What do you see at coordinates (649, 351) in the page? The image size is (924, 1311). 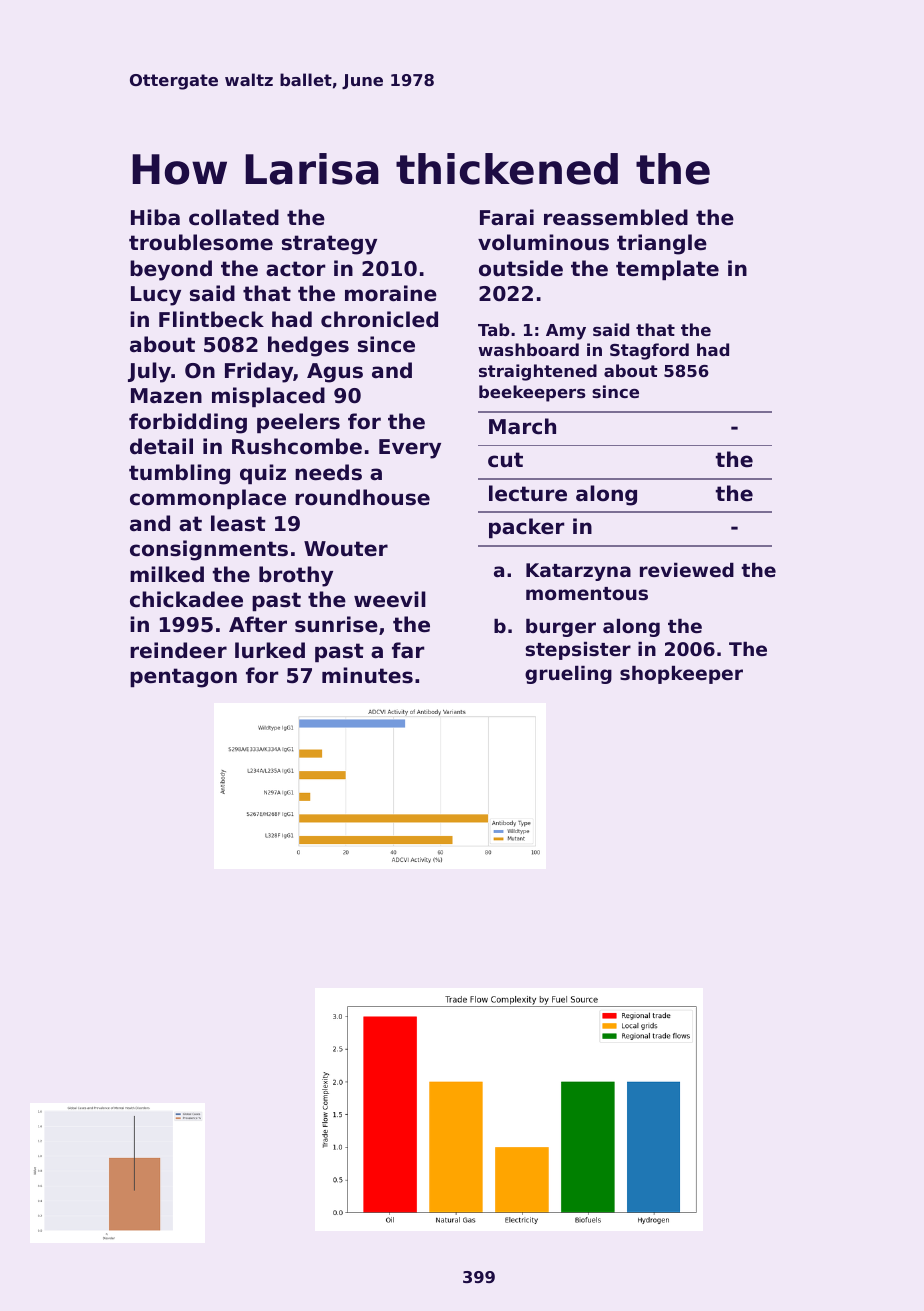 I see `Stagford` at bounding box center [649, 351].
